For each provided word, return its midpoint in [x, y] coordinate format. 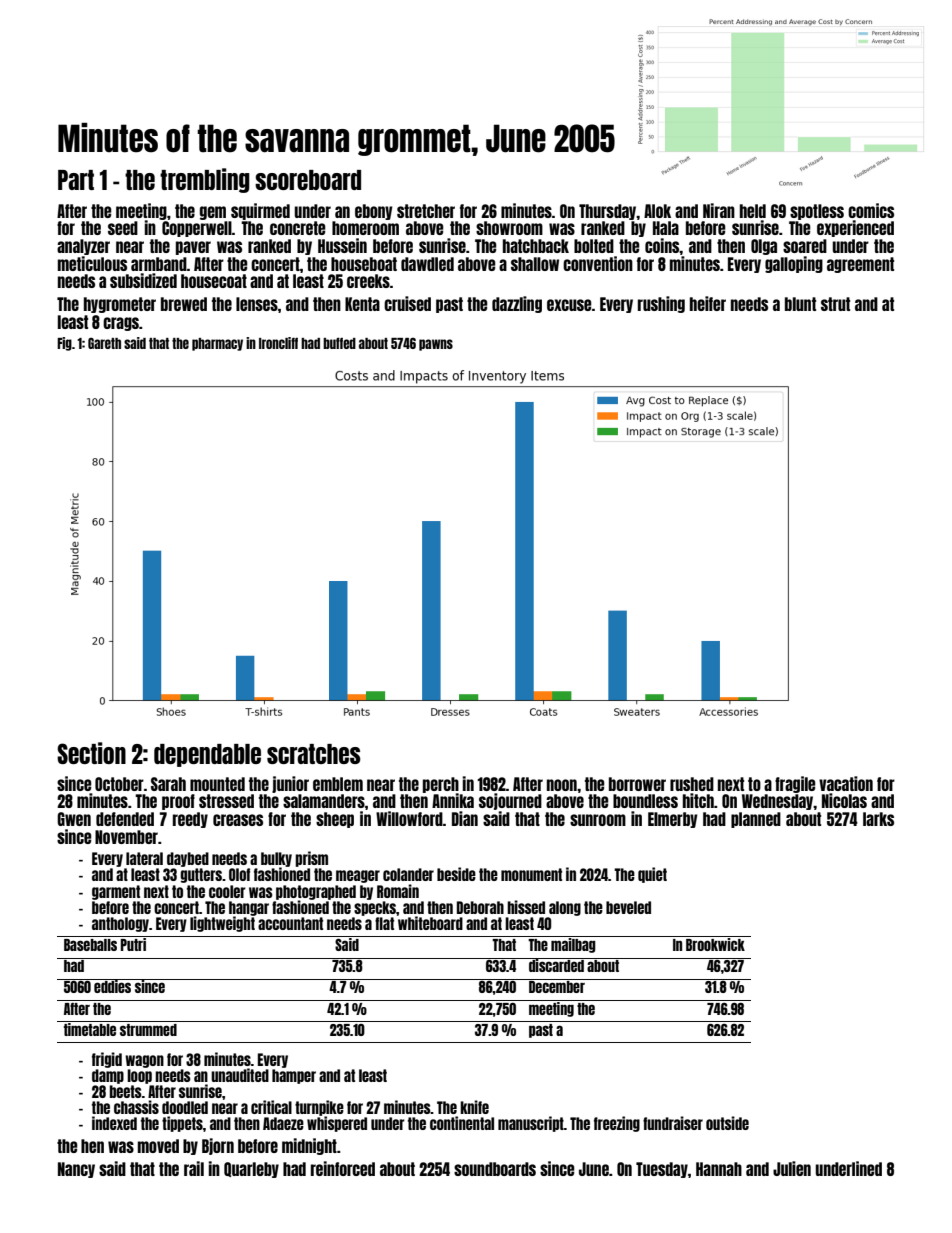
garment [116, 892]
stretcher [426, 211]
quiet [652, 875]
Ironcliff [278, 343]
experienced [855, 228]
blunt [800, 304]
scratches [314, 754]
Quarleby [251, 1170]
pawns [436, 345]
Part [76, 180]
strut [835, 304]
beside [456, 874]
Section [91, 753]
